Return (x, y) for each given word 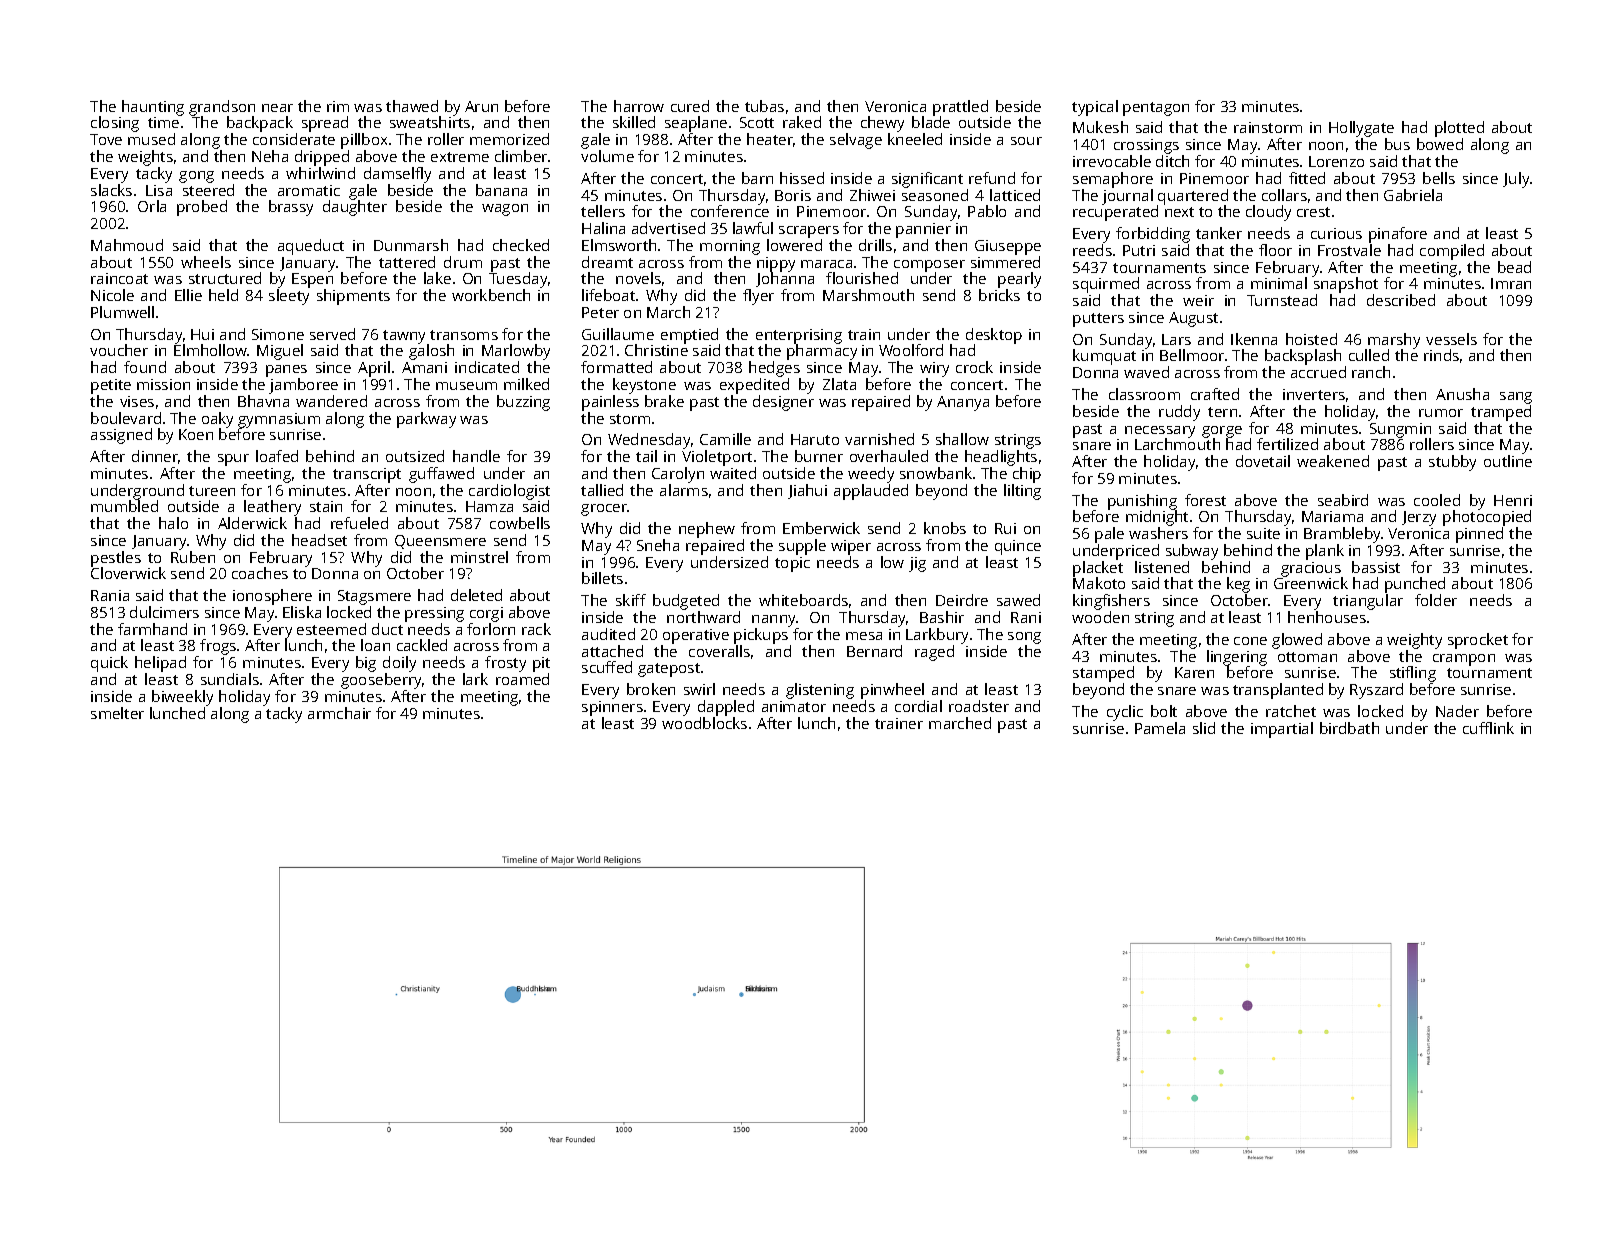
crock (974, 367)
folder (1436, 600)
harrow (639, 106)
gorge (1222, 432)
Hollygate (1361, 129)
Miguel (280, 352)
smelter (117, 713)
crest (1313, 212)
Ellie (188, 295)
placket (1098, 569)
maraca (826, 264)
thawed (412, 106)
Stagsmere (374, 597)
